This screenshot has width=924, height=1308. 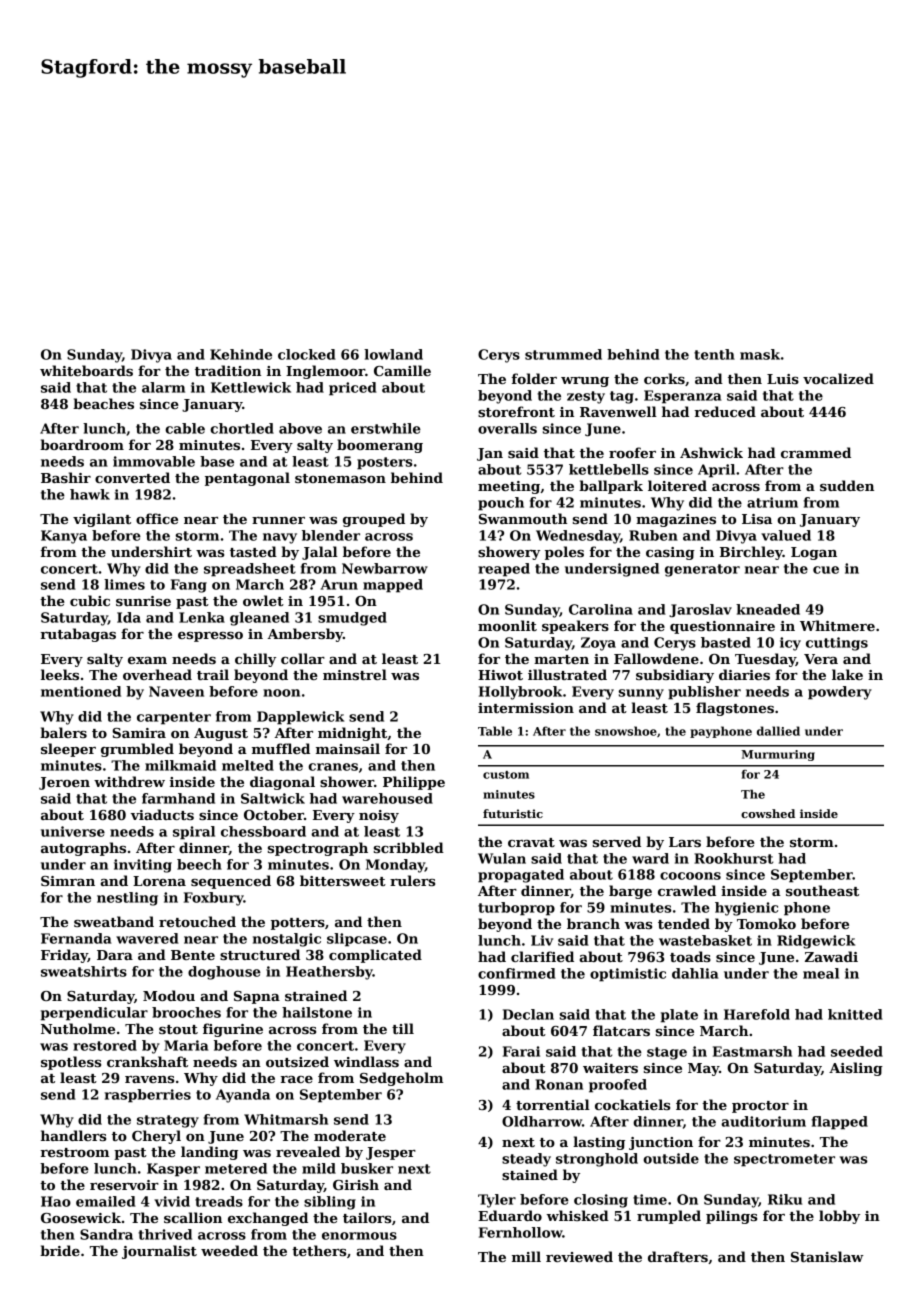 What do you see at coordinates (542, 940) in the screenshot?
I see `Liv` at bounding box center [542, 940].
